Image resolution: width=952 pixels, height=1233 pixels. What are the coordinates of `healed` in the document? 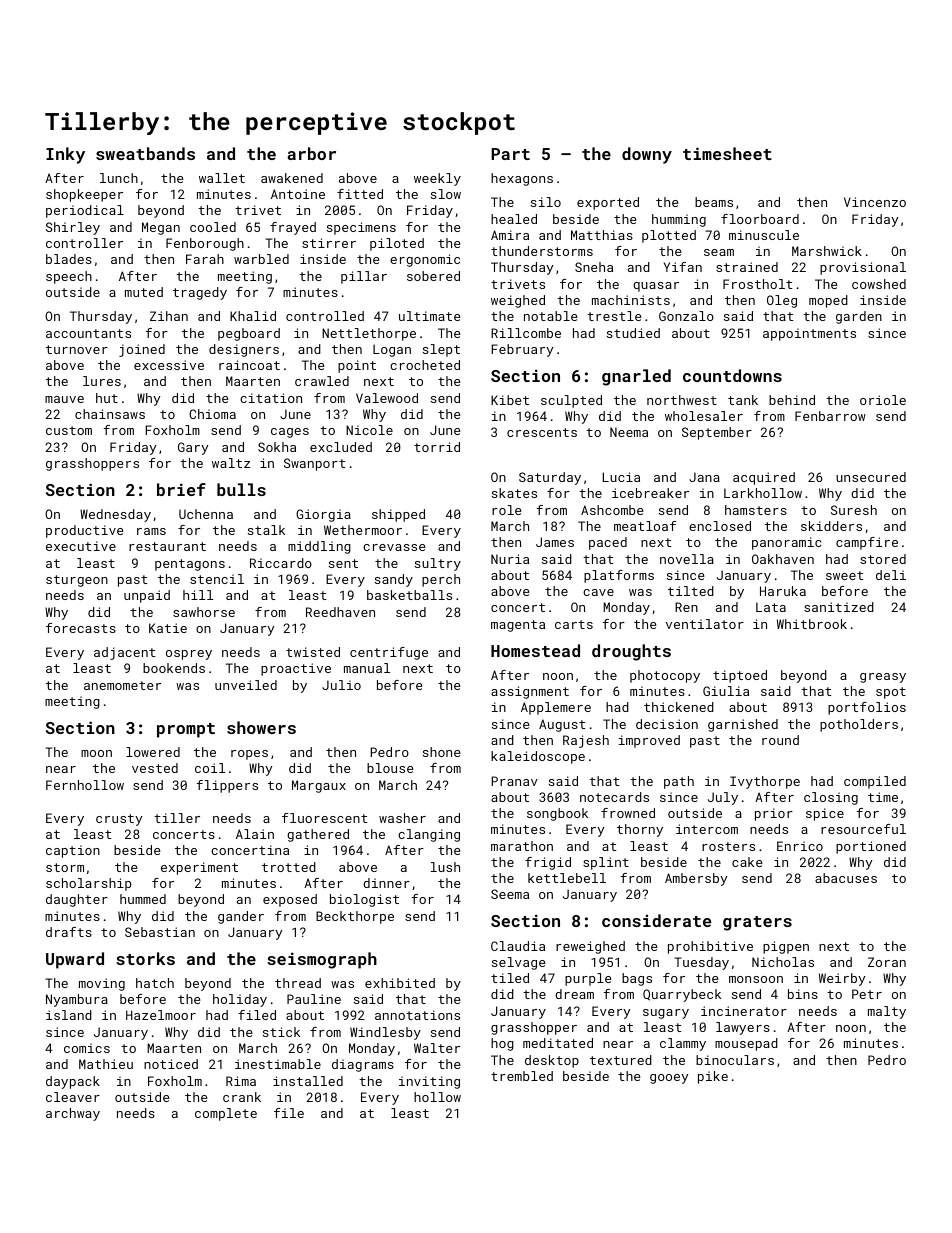 It's located at (514, 219).
